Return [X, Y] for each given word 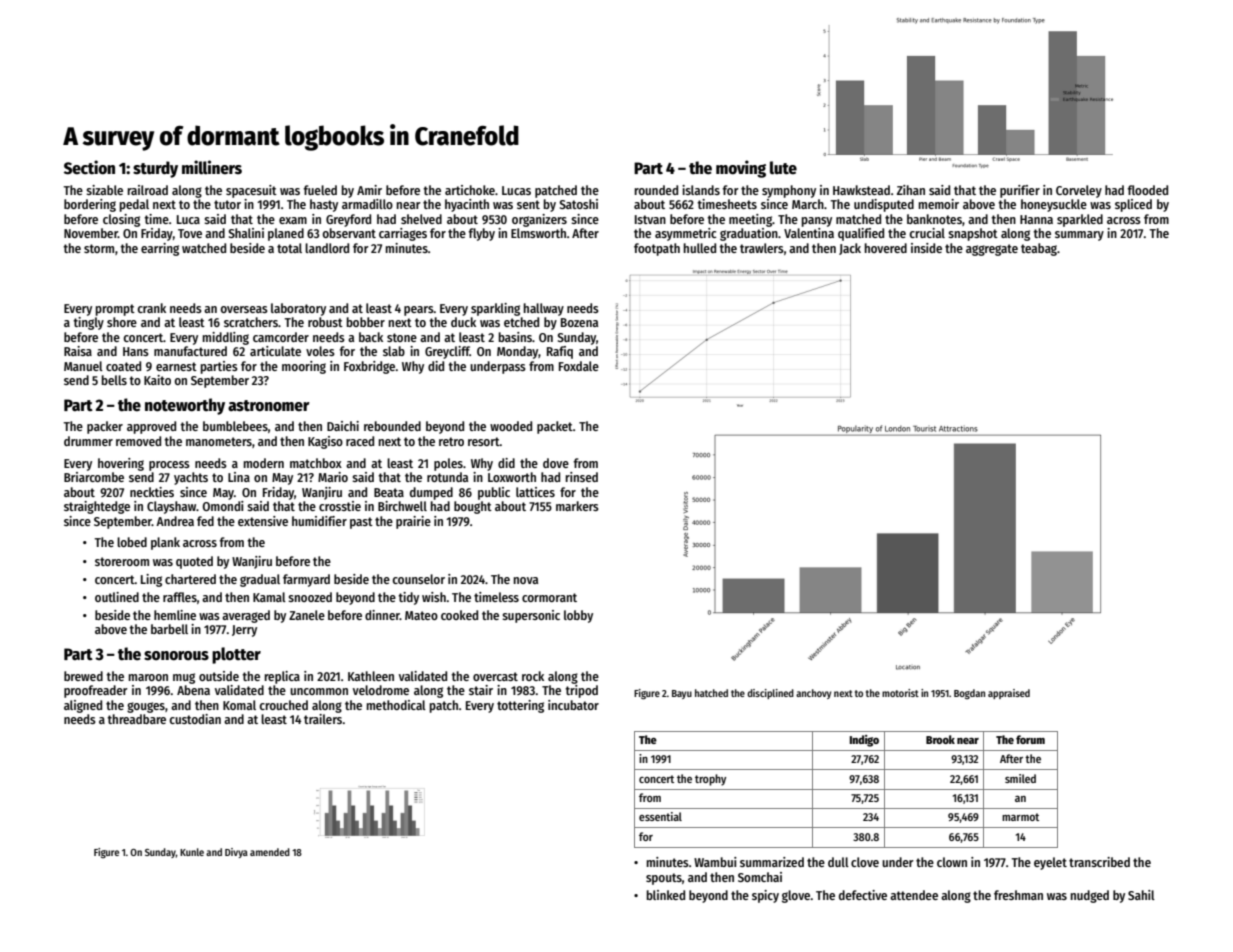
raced [360, 441]
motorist [900, 693]
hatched [711, 693]
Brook [940, 739]
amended [270, 852]
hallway [544, 309]
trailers [323, 719]
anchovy [813, 694]
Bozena [579, 322]
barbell [169, 629]
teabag [1039, 249]
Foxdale [579, 366]
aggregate [992, 250]
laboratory [298, 309]
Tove [190, 233]
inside [926, 248]
